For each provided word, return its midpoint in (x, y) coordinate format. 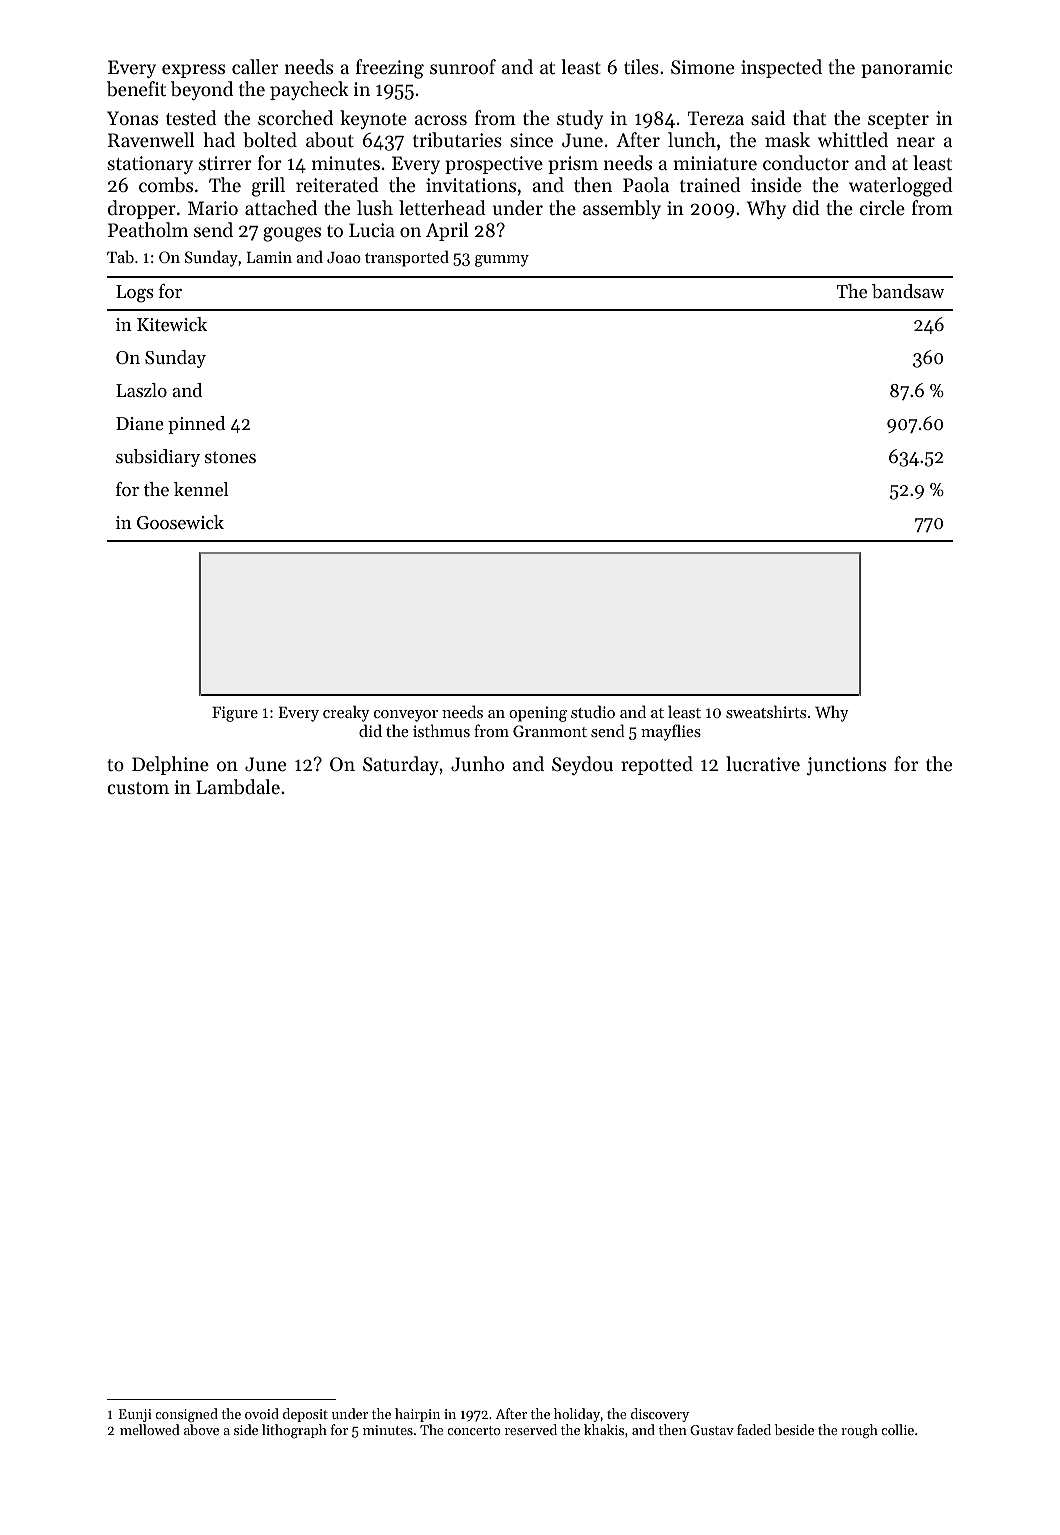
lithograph (294, 1431)
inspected (781, 68)
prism (573, 165)
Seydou (582, 765)
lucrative (763, 763)
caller (255, 66)
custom (138, 788)
